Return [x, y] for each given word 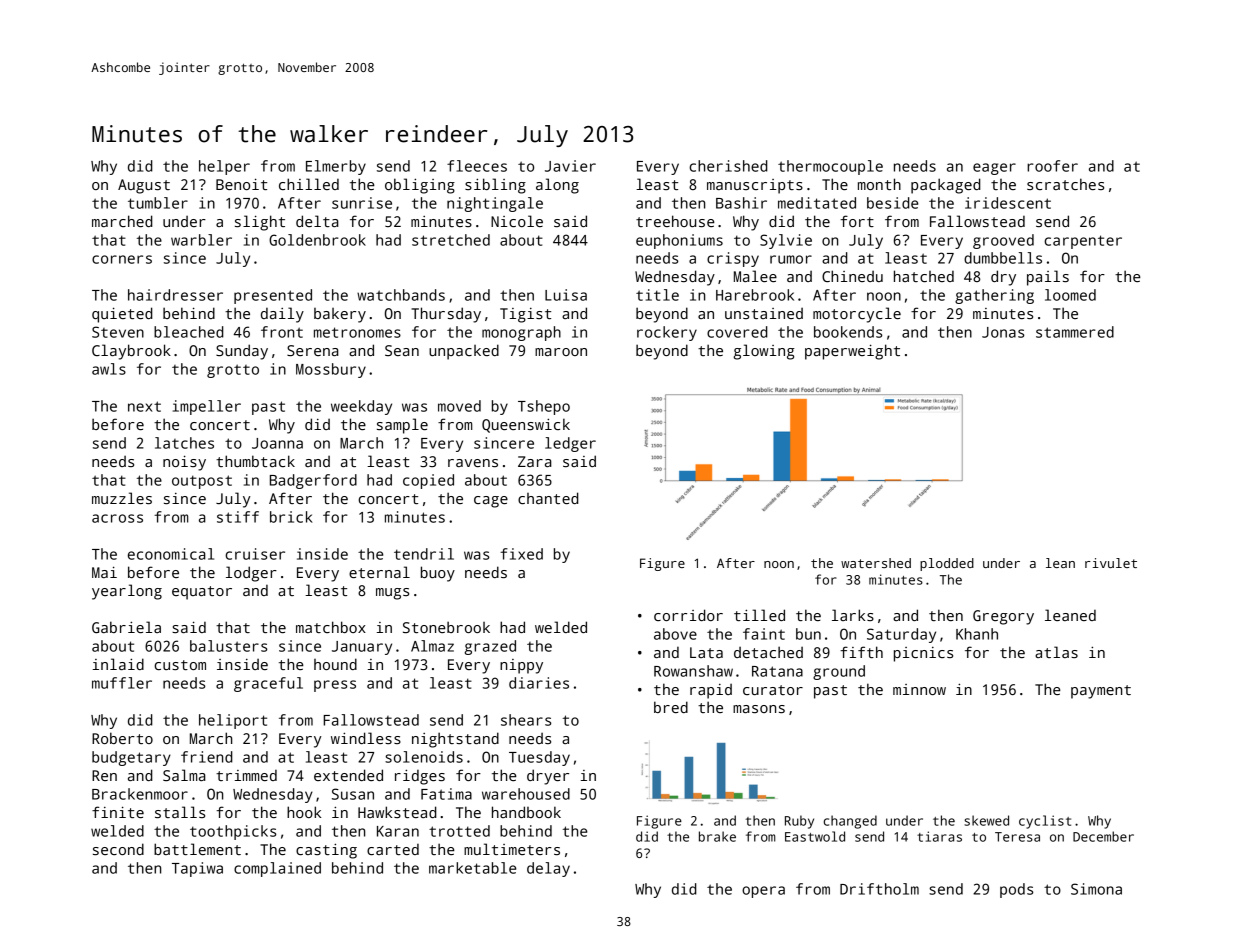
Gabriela [126, 627]
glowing [764, 352]
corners [122, 259]
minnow [919, 689]
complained [277, 869]
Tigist [525, 315]
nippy [521, 666]
